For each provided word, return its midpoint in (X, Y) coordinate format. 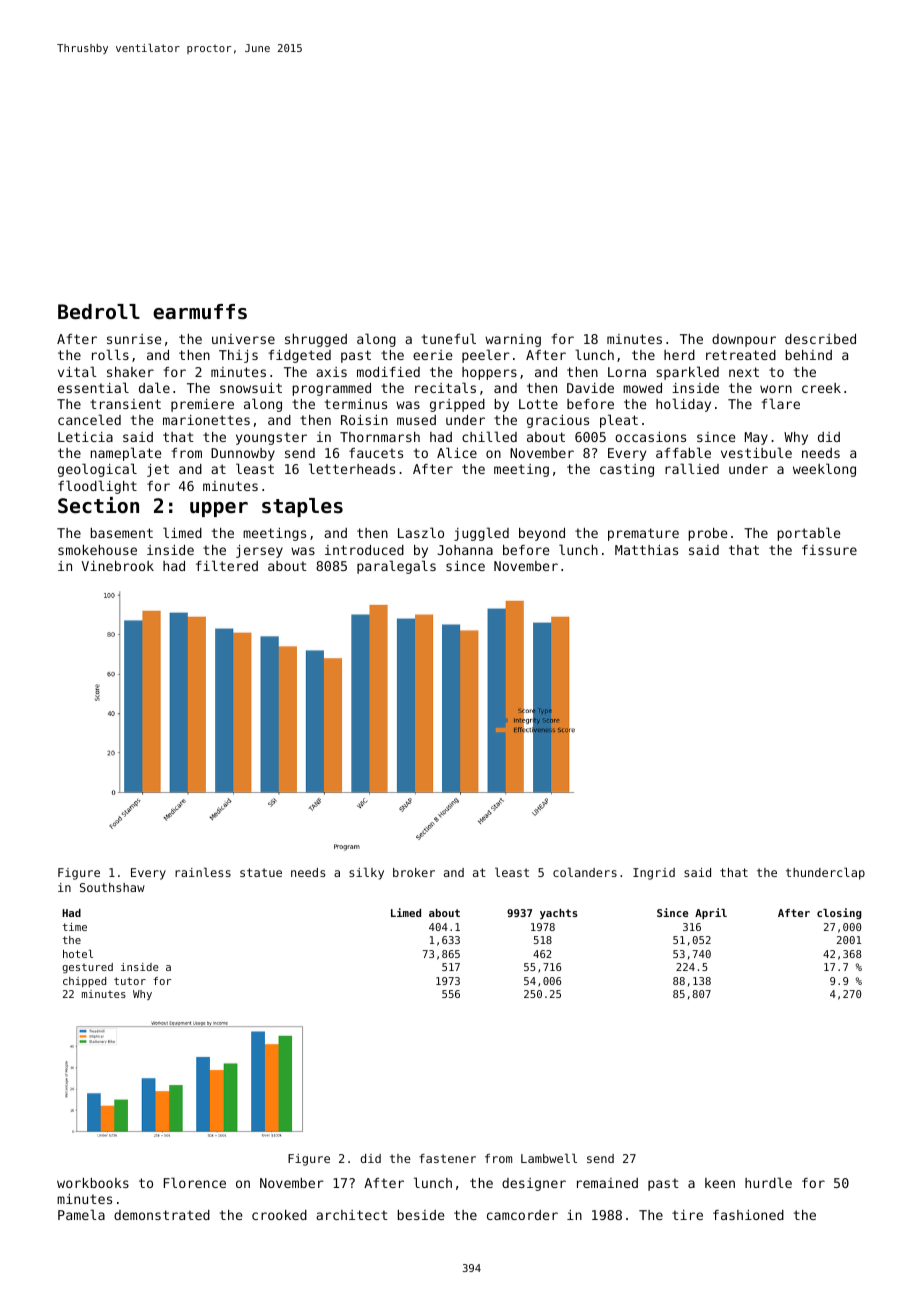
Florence (195, 1182)
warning (513, 340)
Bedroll (99, 312)
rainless (203, 872)
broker (414, 872)
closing (839, 913)
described (820, 339)
